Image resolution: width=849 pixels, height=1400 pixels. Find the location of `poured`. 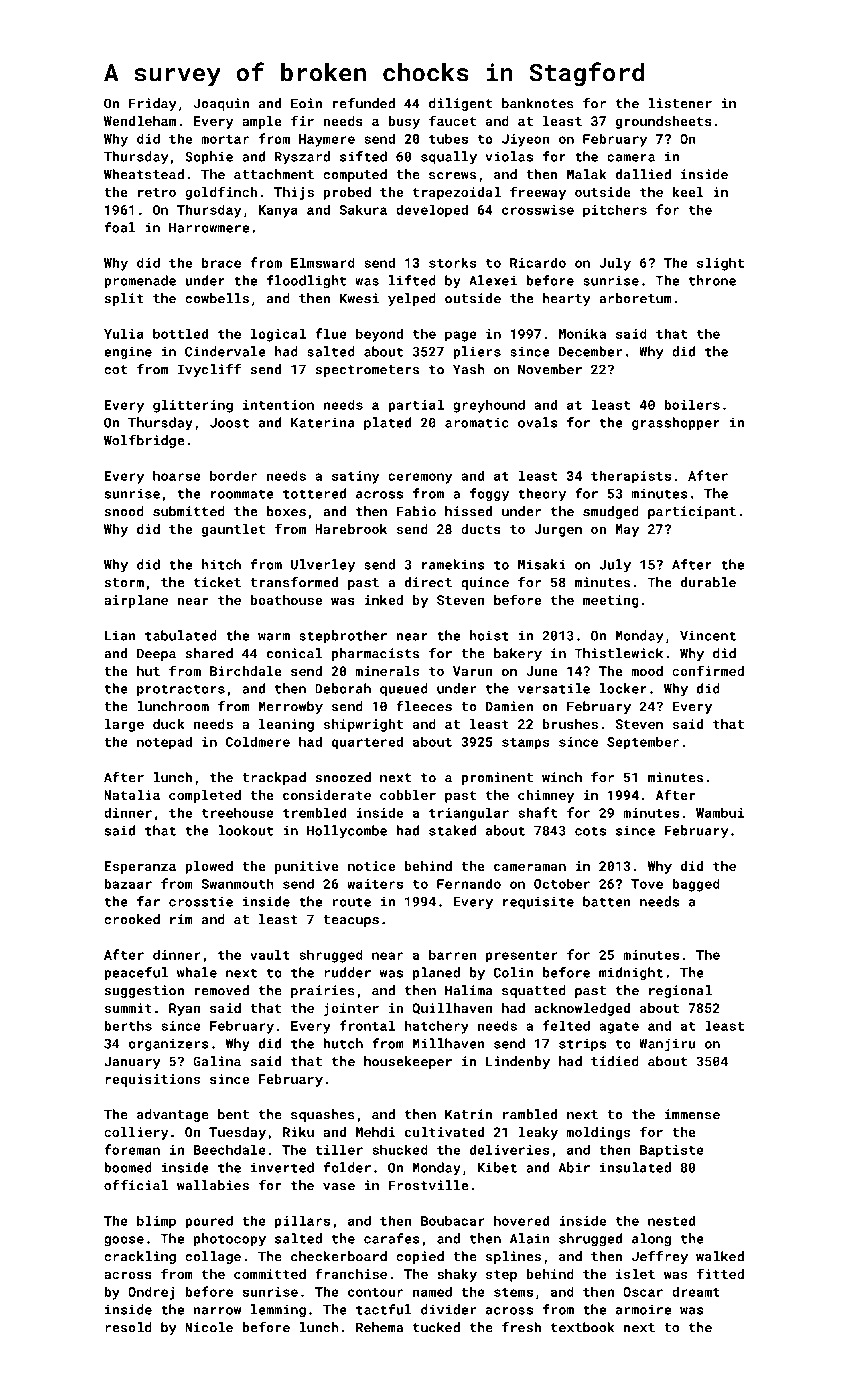

poured is located at coordinates (209, 1222).
